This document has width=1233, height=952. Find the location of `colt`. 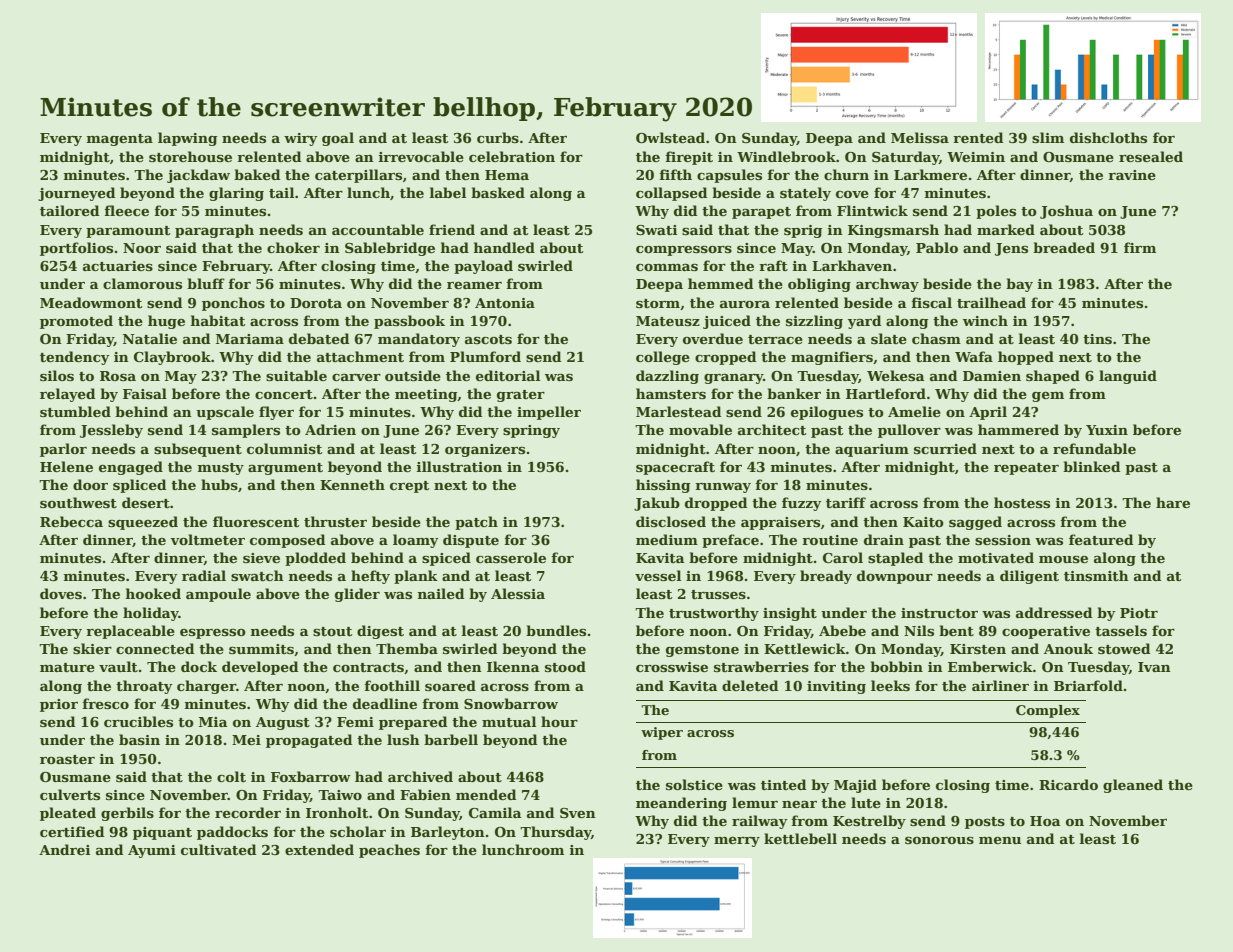

colt is located at coordinates (231, 776).
